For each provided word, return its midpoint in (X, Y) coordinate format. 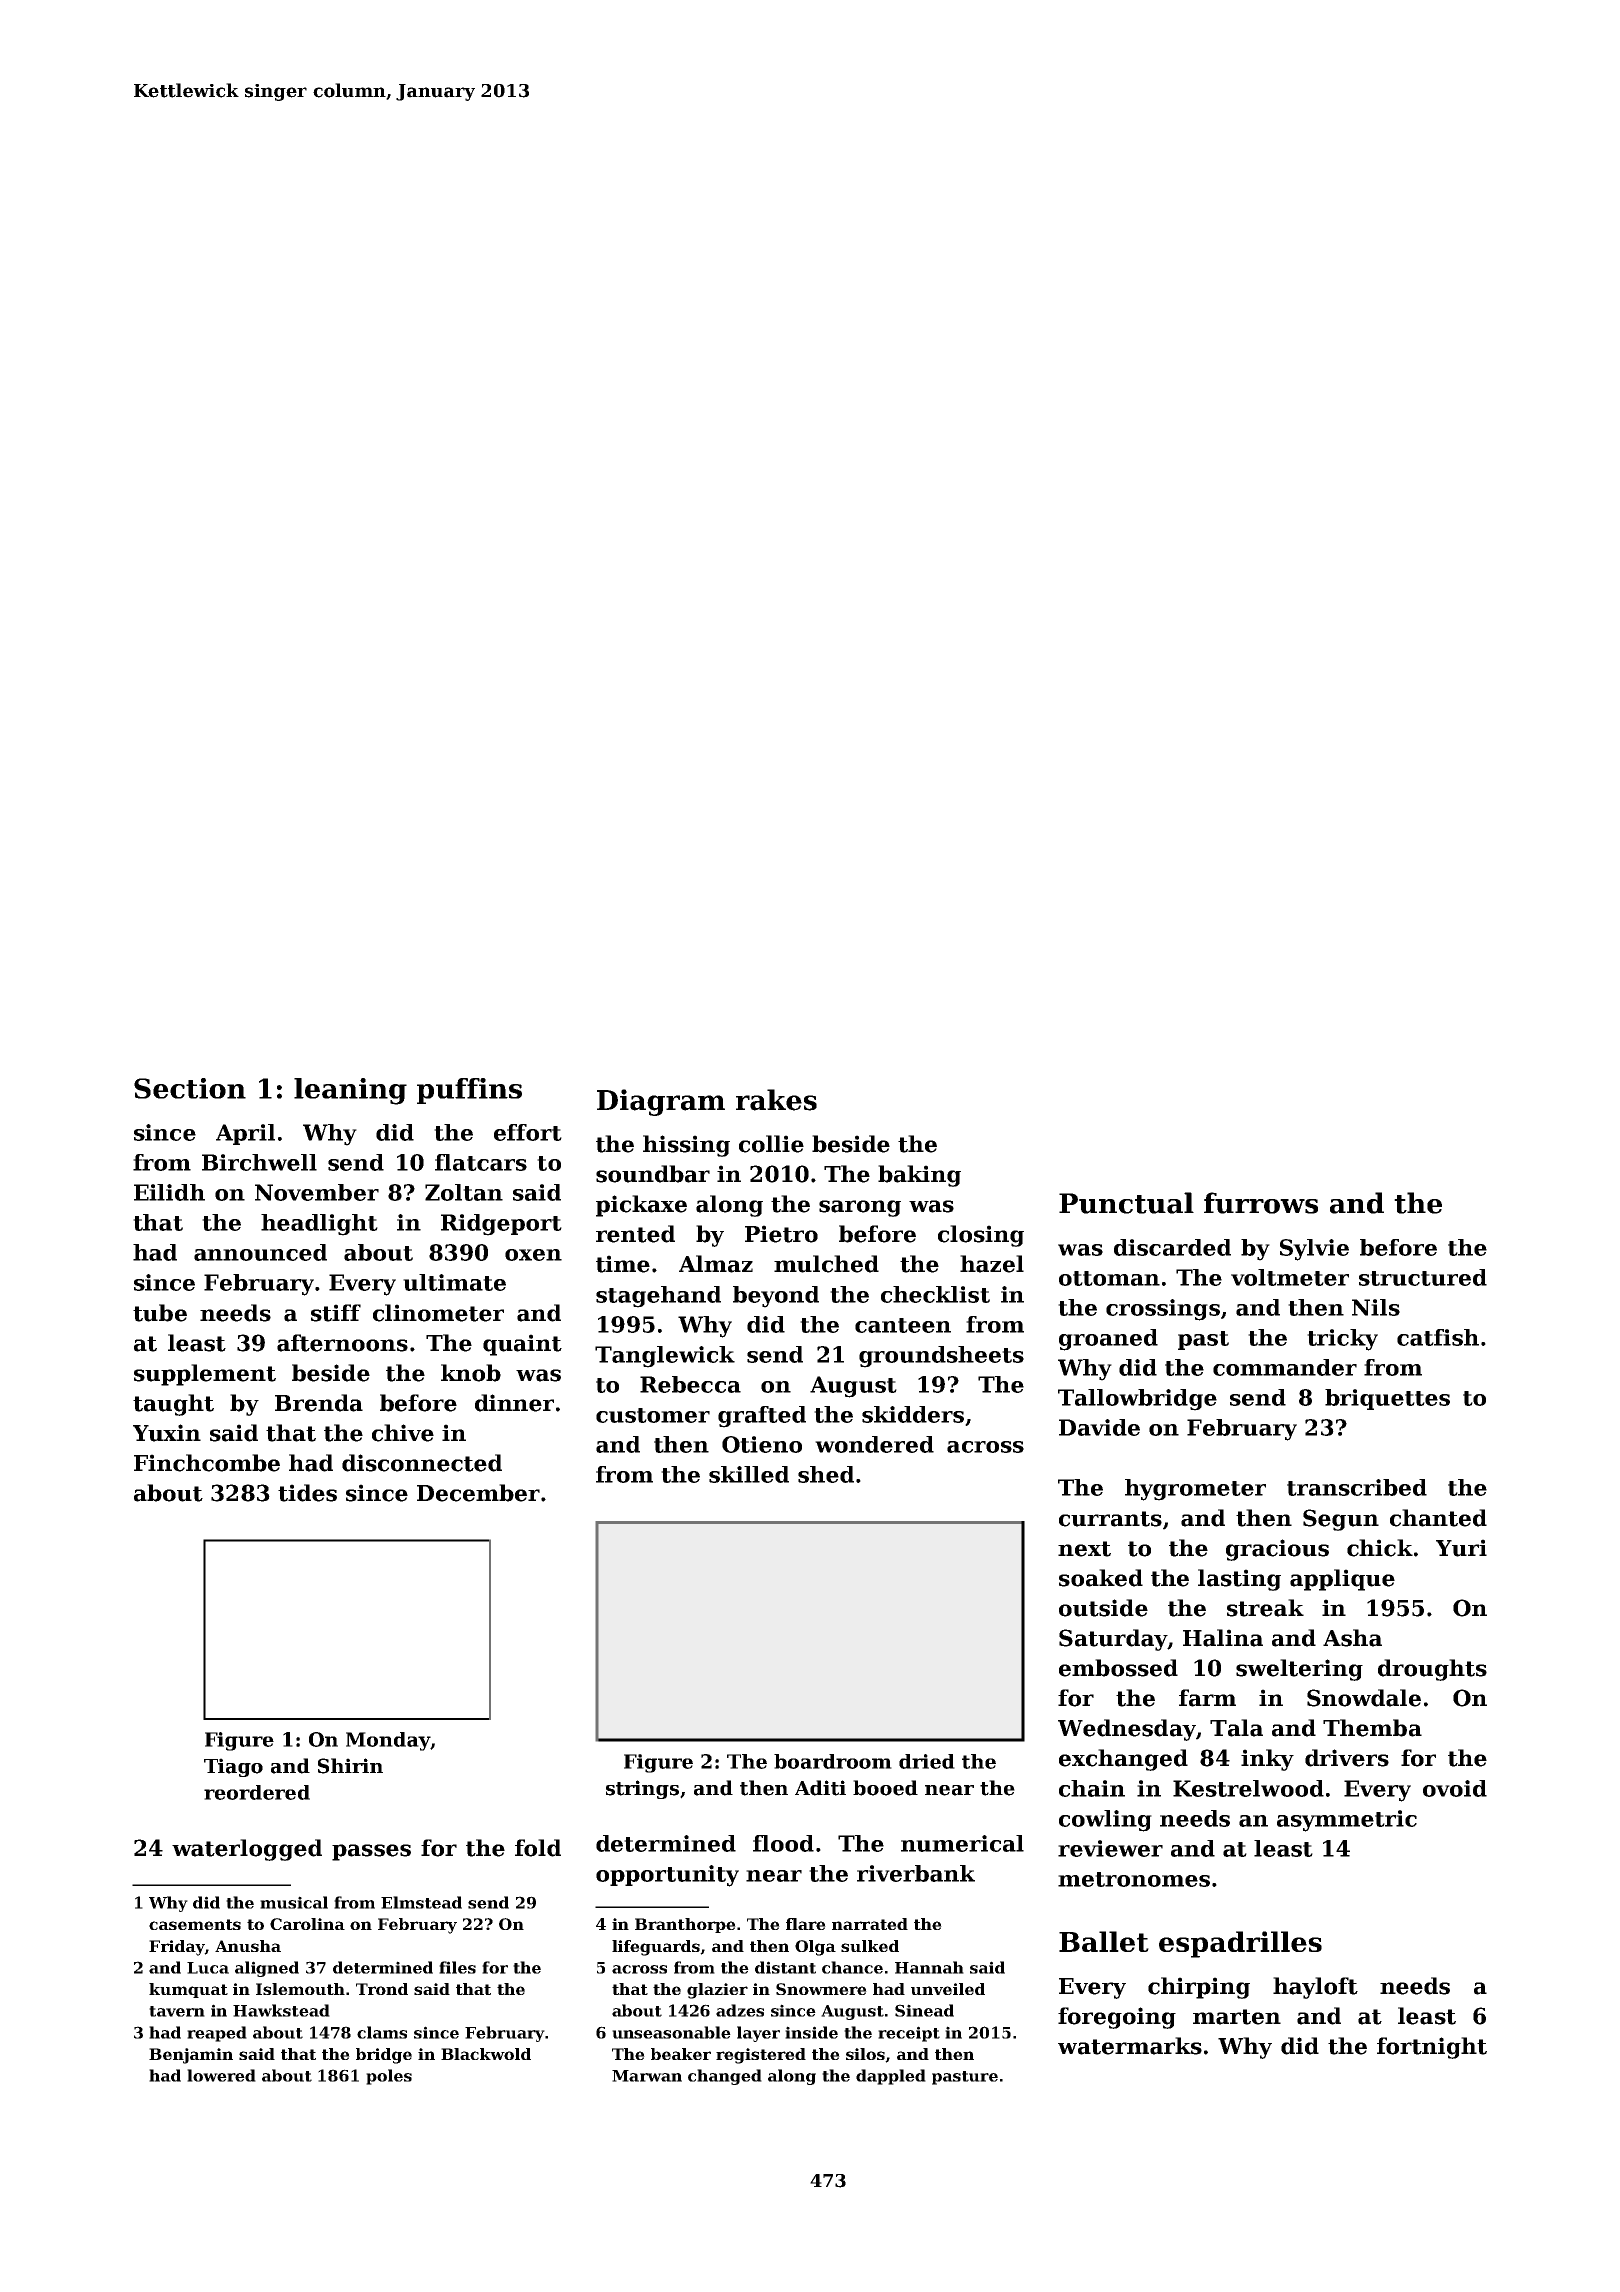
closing (981, 1236)
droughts (1432, 1670)
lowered (221, 2075)
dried (927, 1761)
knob (471, 1373)
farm (1207, 1698)
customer (653, 1415)
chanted (1438, 1518)
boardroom (833, 1761)
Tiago (233, 1767)
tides (307, 1493)
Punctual (1126, 1203)
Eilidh (169, 1192)
